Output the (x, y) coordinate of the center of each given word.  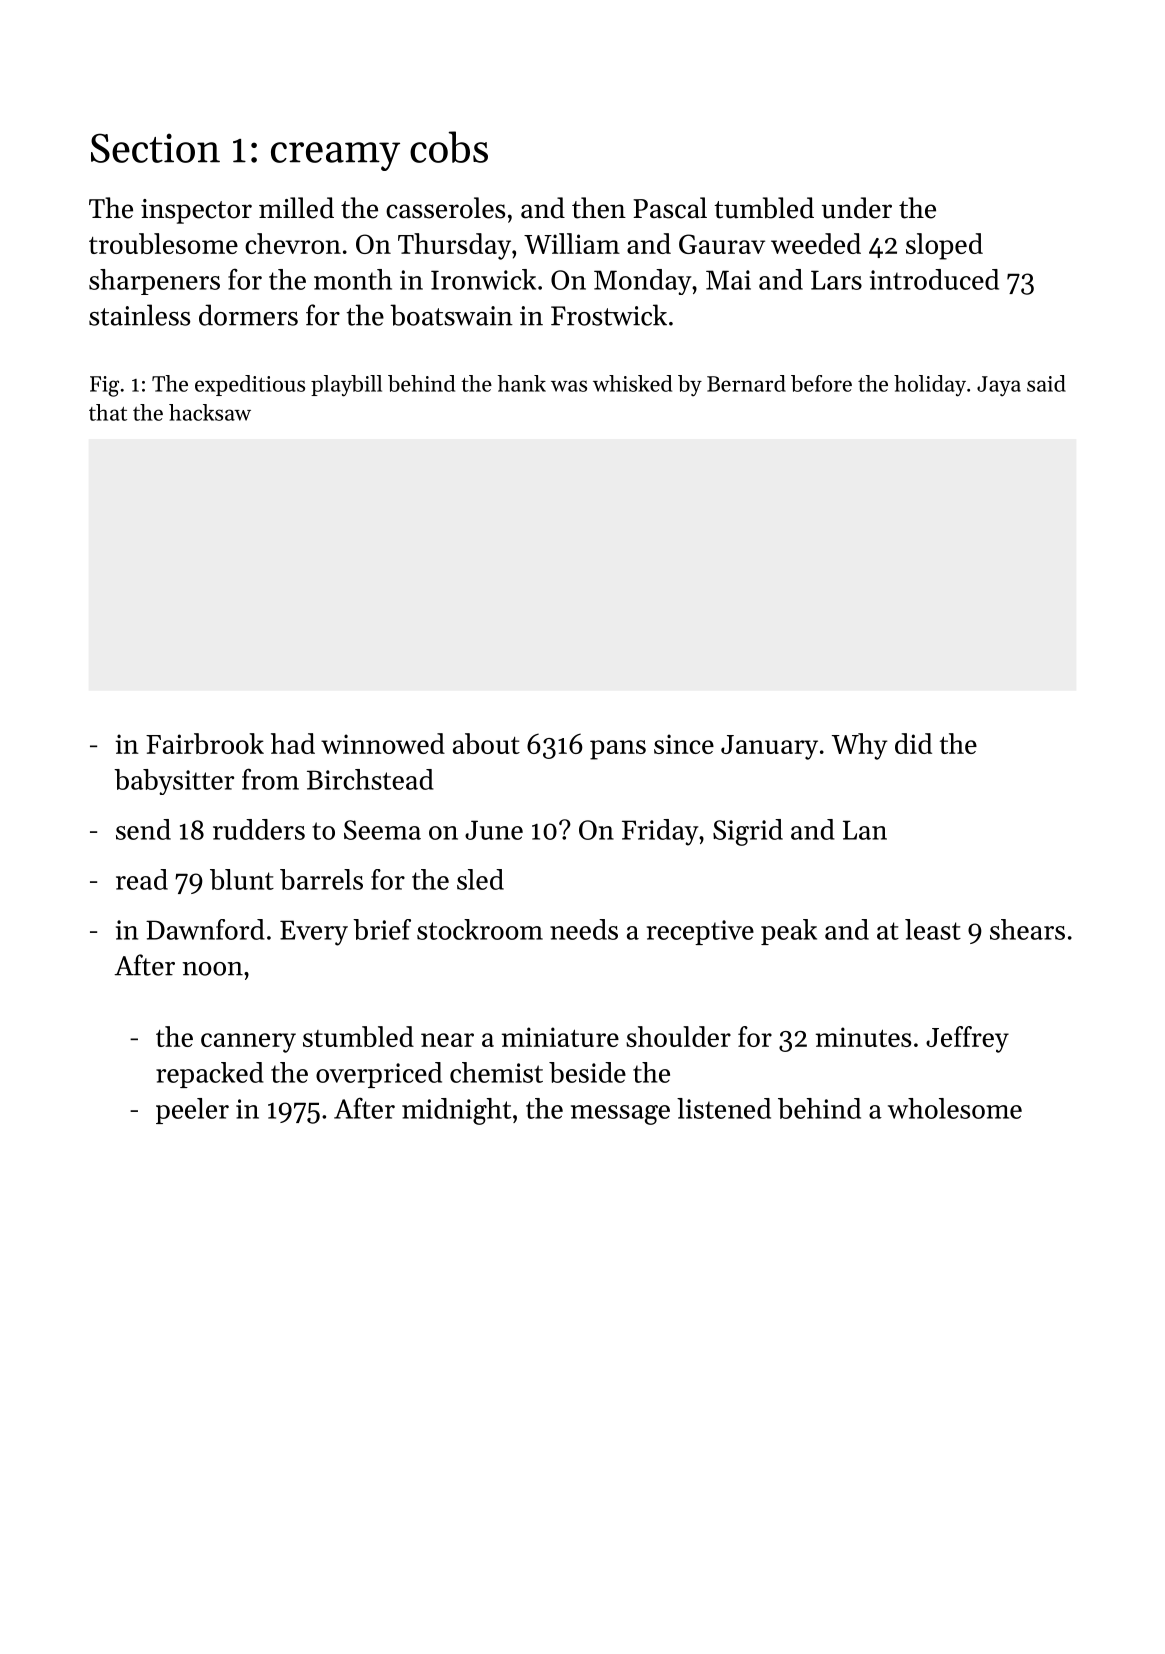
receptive (700, 932)
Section (155, 148)
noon (212, 969)
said (1046, 383)
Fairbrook (205, 743)
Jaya (999, 386)
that (108, 412)
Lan (865, 830)
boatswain (451, 315)
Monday (642, 282)
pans (618, 750)
